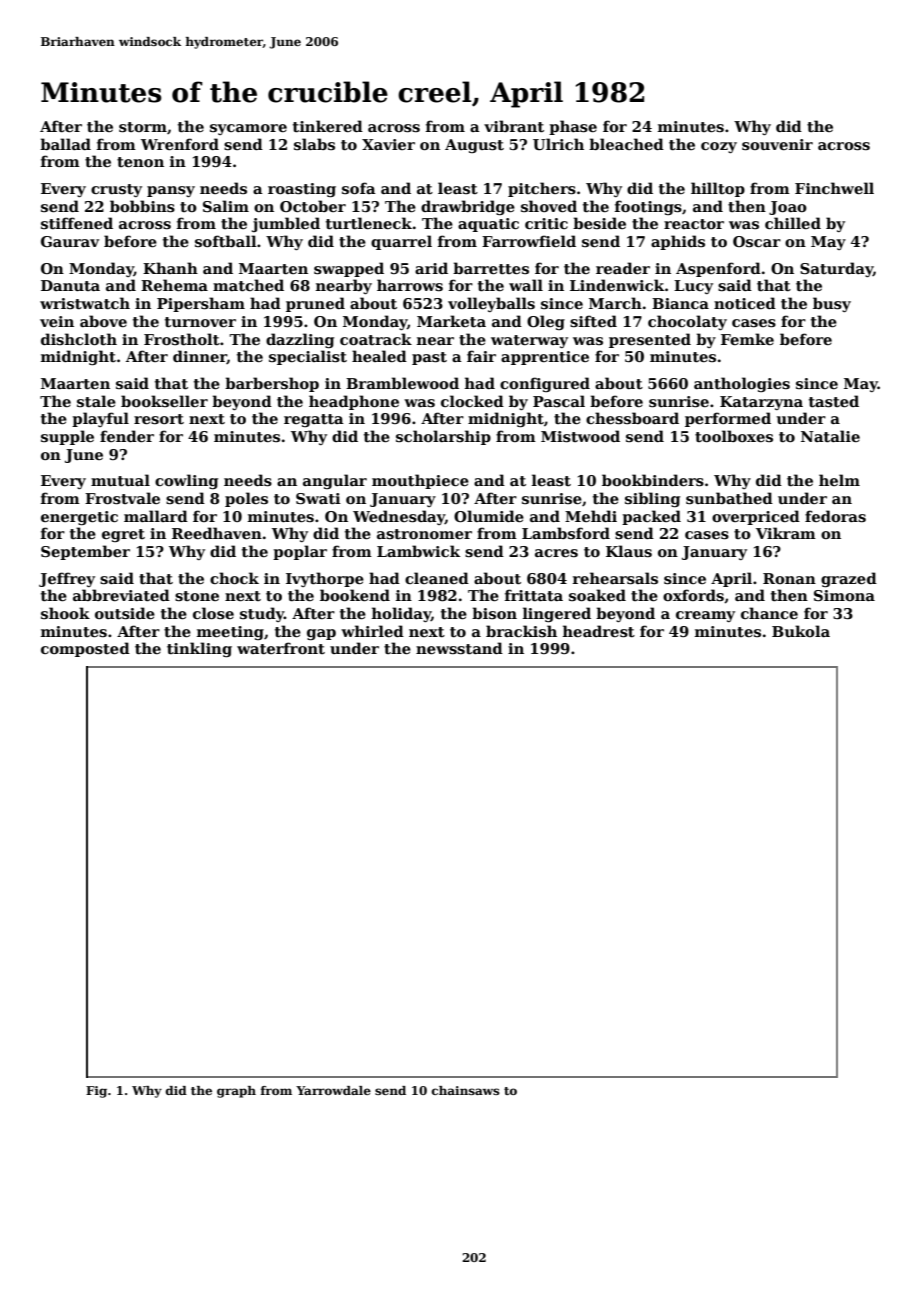 The image size is (924, 1308). Describe the element at coordinates (359, 188) in the image. I see `sofa` at that location.
